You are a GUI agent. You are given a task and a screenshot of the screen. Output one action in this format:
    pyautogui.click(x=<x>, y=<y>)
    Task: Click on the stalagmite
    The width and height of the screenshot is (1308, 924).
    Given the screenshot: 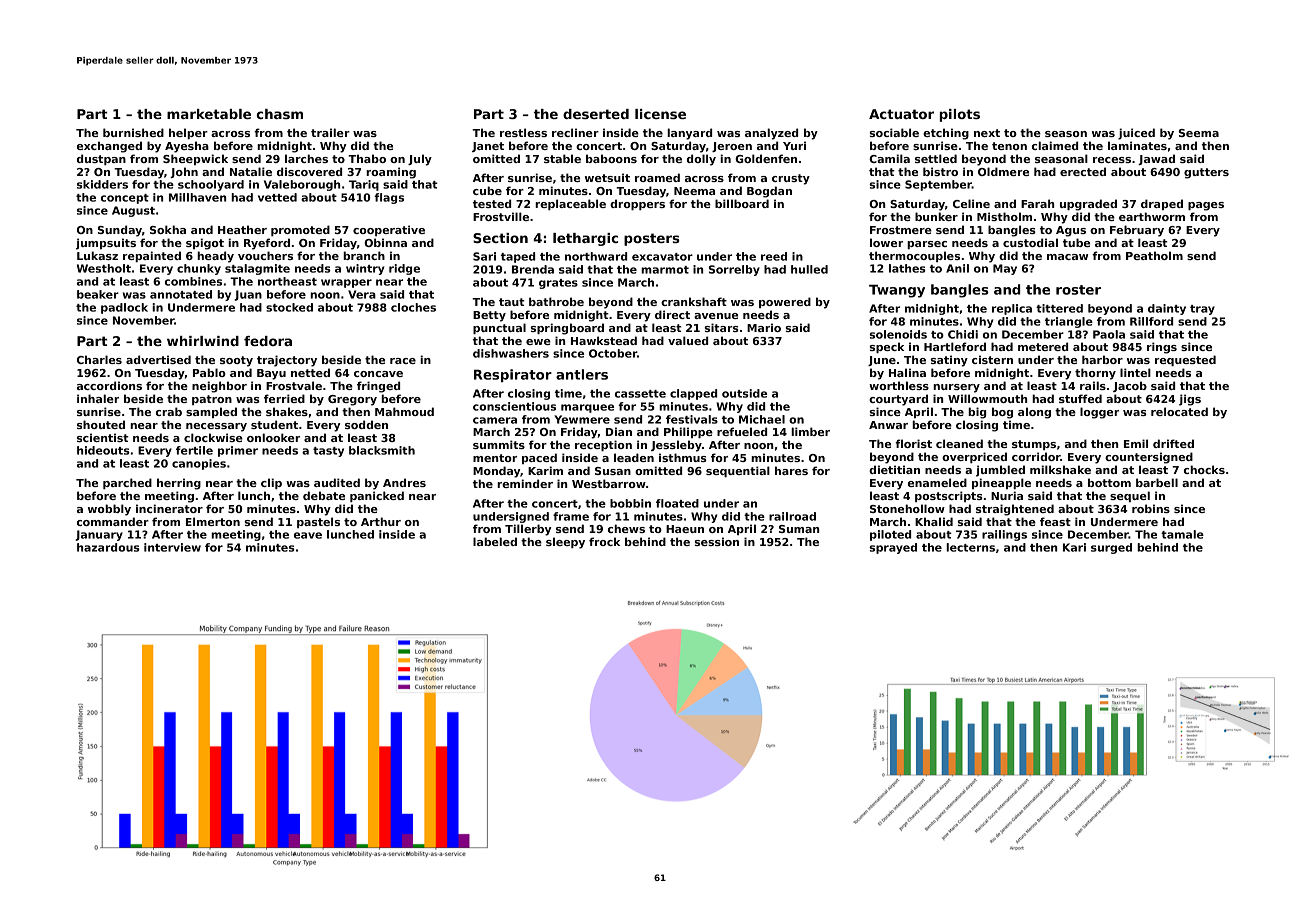 What is the action you would take?
    pyautogui.click(x=257, y=269)
